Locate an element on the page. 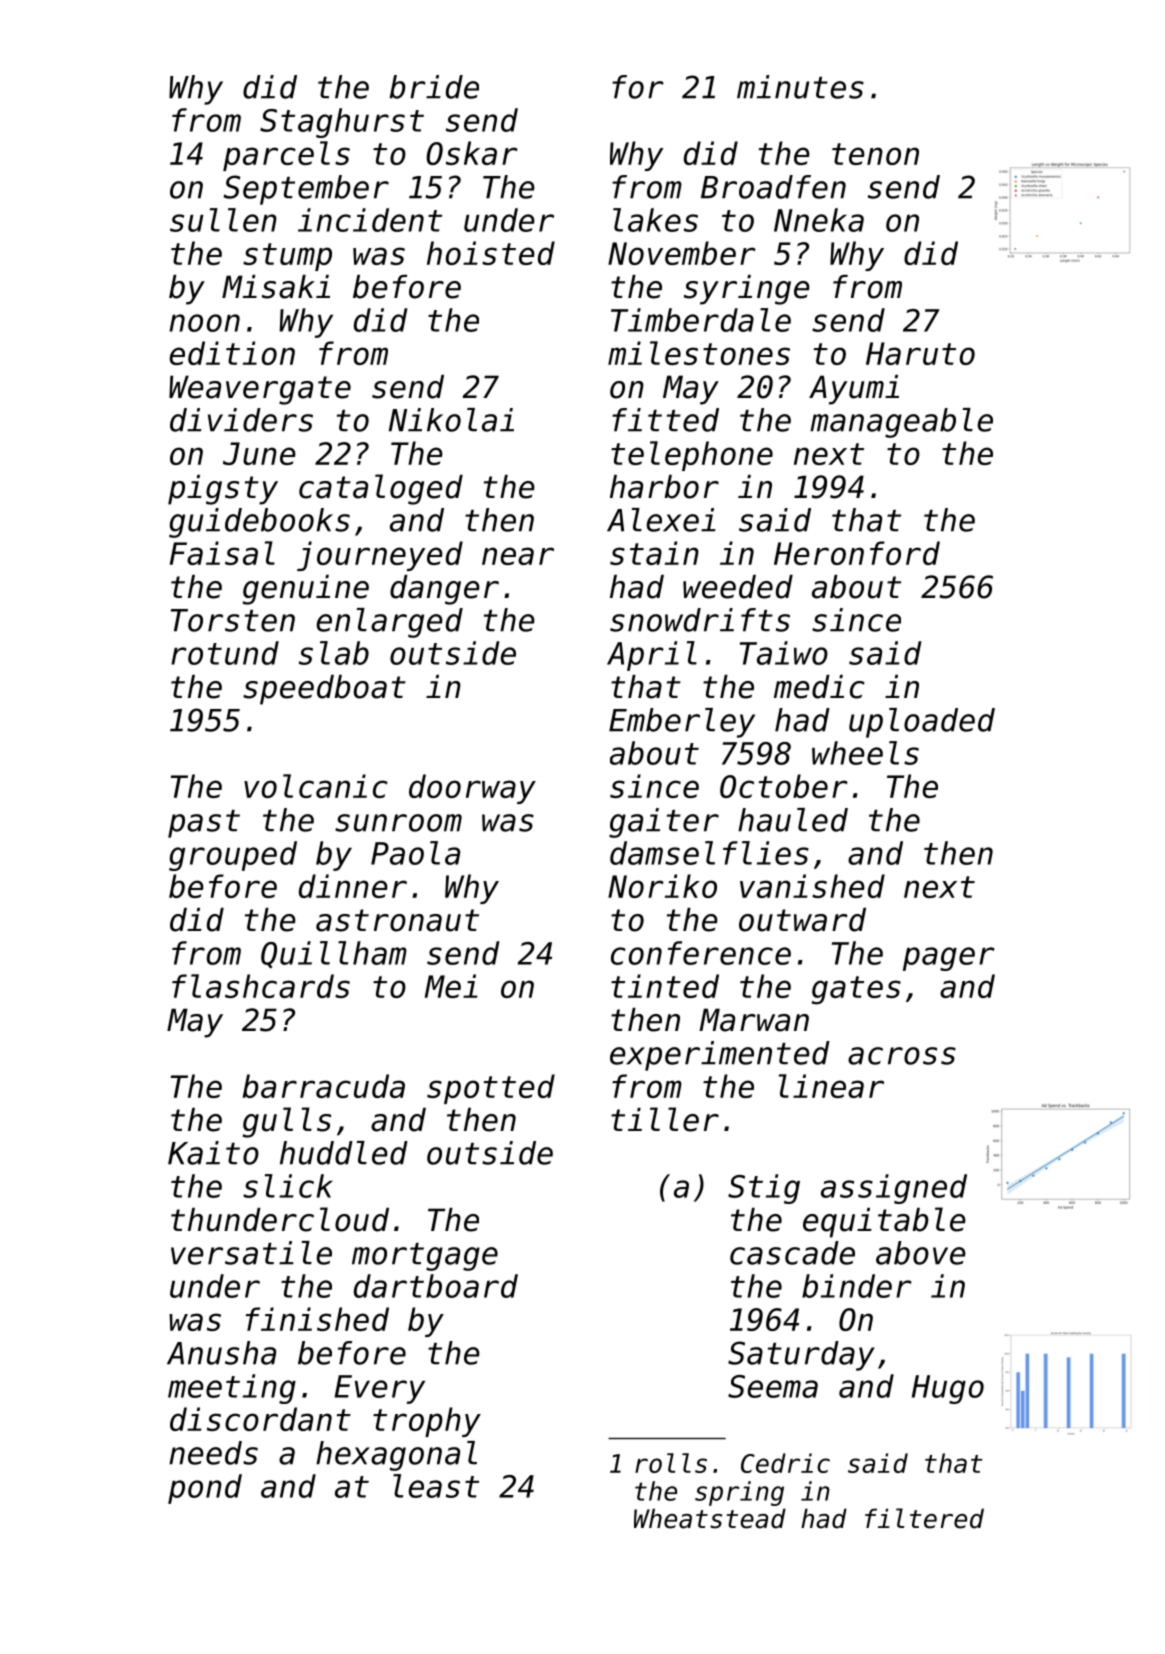  wheels is located at coordinates (865, 753).
